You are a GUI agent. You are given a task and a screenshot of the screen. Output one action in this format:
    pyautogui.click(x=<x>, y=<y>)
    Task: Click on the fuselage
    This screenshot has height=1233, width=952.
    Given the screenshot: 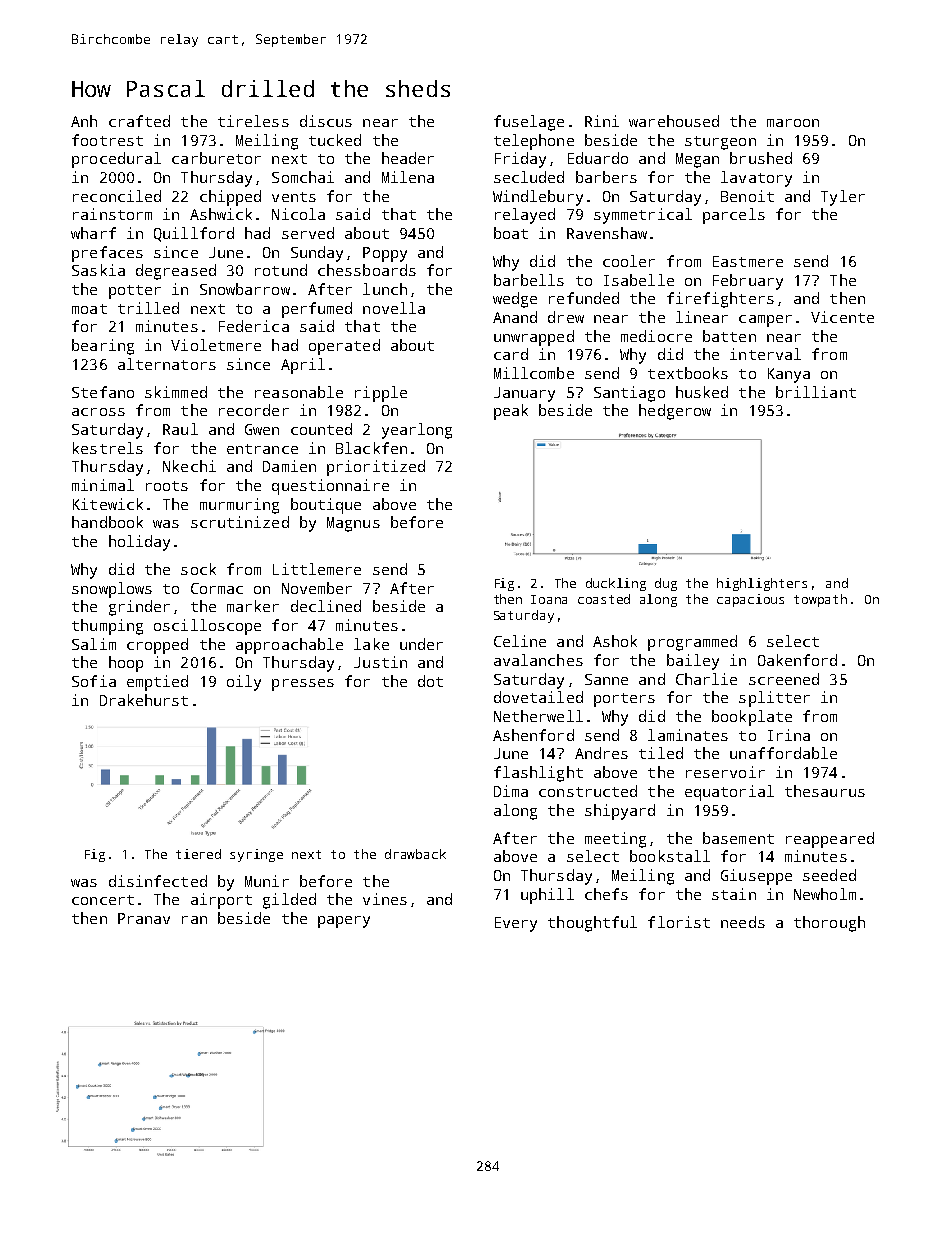 What is the action you would take?
    pyautogui.click(x=529, y=123)
